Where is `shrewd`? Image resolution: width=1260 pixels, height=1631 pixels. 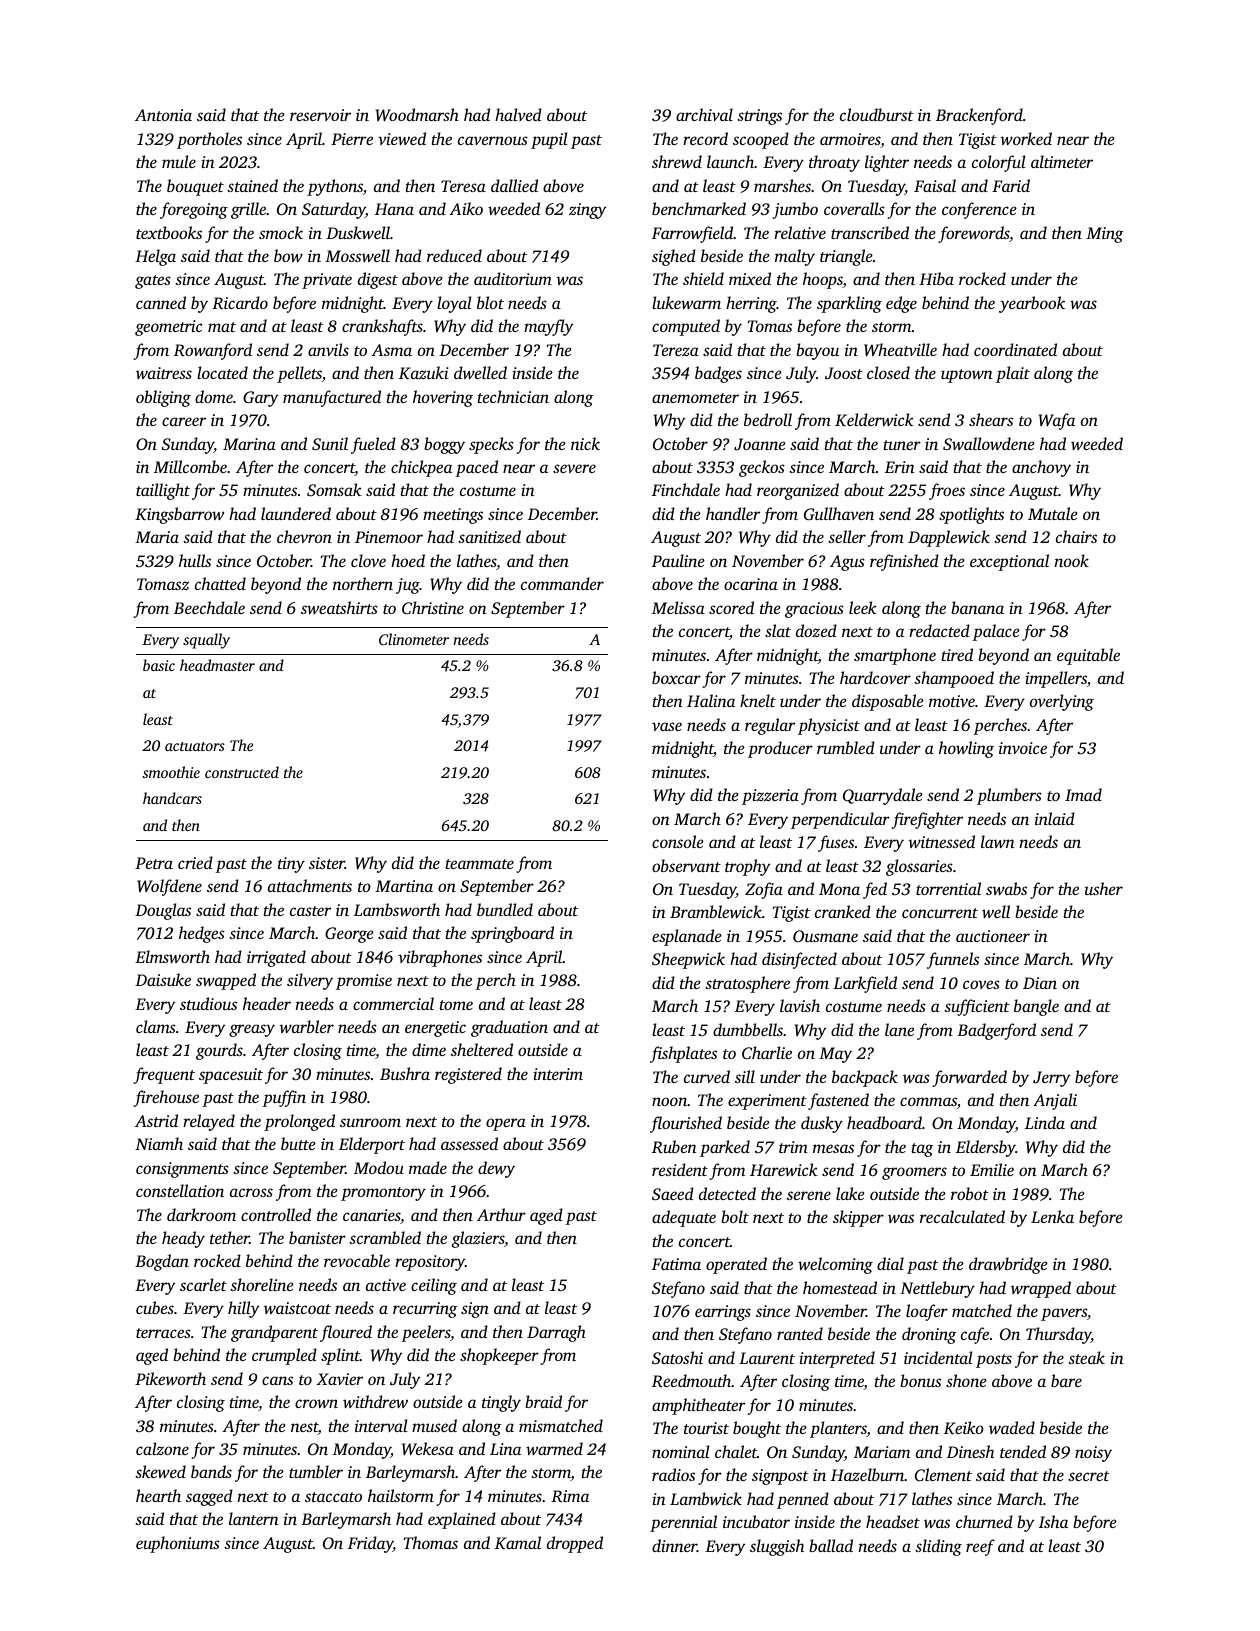 shrewd is located at coordinates (677, 161).
